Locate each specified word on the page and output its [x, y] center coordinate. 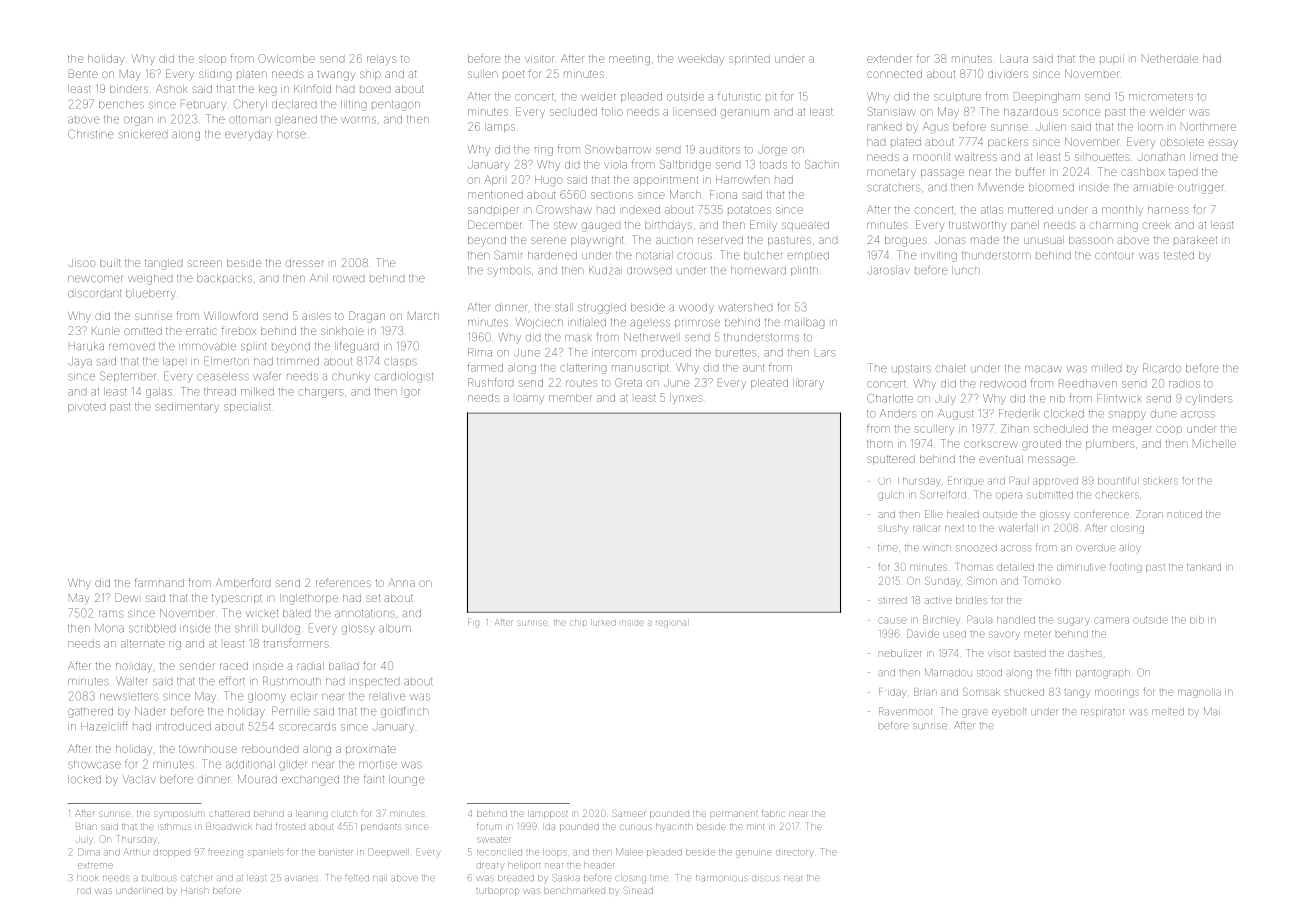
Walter [131, 681]
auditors [719, 149]
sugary [1074, 621]
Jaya [80, 362]
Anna [401, 582]
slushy [894, 529]
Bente [83, 73]
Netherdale [1170, 58]
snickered [142, 134]
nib [1057, 399]
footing [1126, 567]
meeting [629, 60]
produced [666, 352]
